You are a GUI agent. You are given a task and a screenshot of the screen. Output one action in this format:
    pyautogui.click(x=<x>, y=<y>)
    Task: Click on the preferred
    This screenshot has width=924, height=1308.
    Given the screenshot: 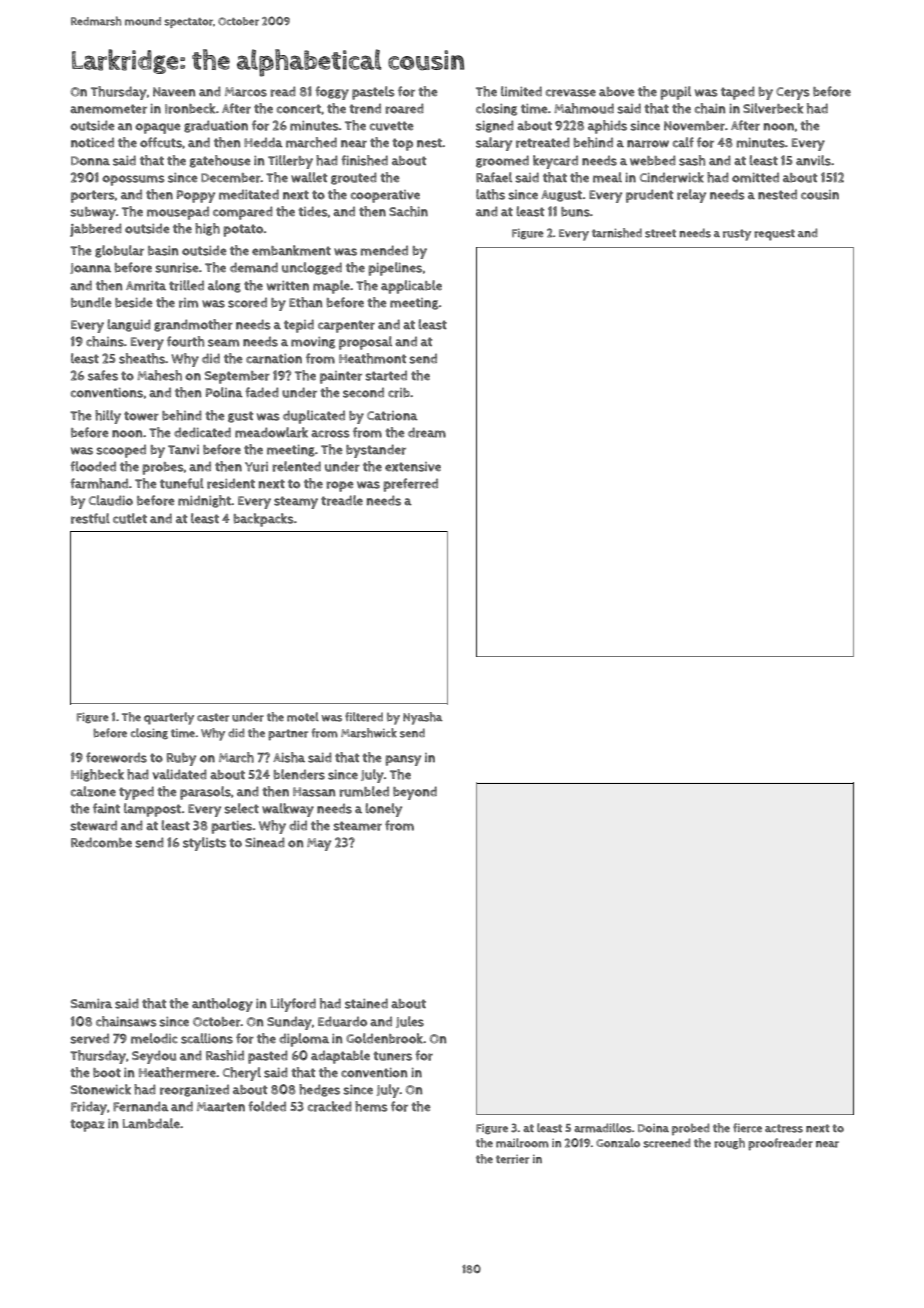 What is the action you would take?
    pyautogui.click(x=410, y=485)
